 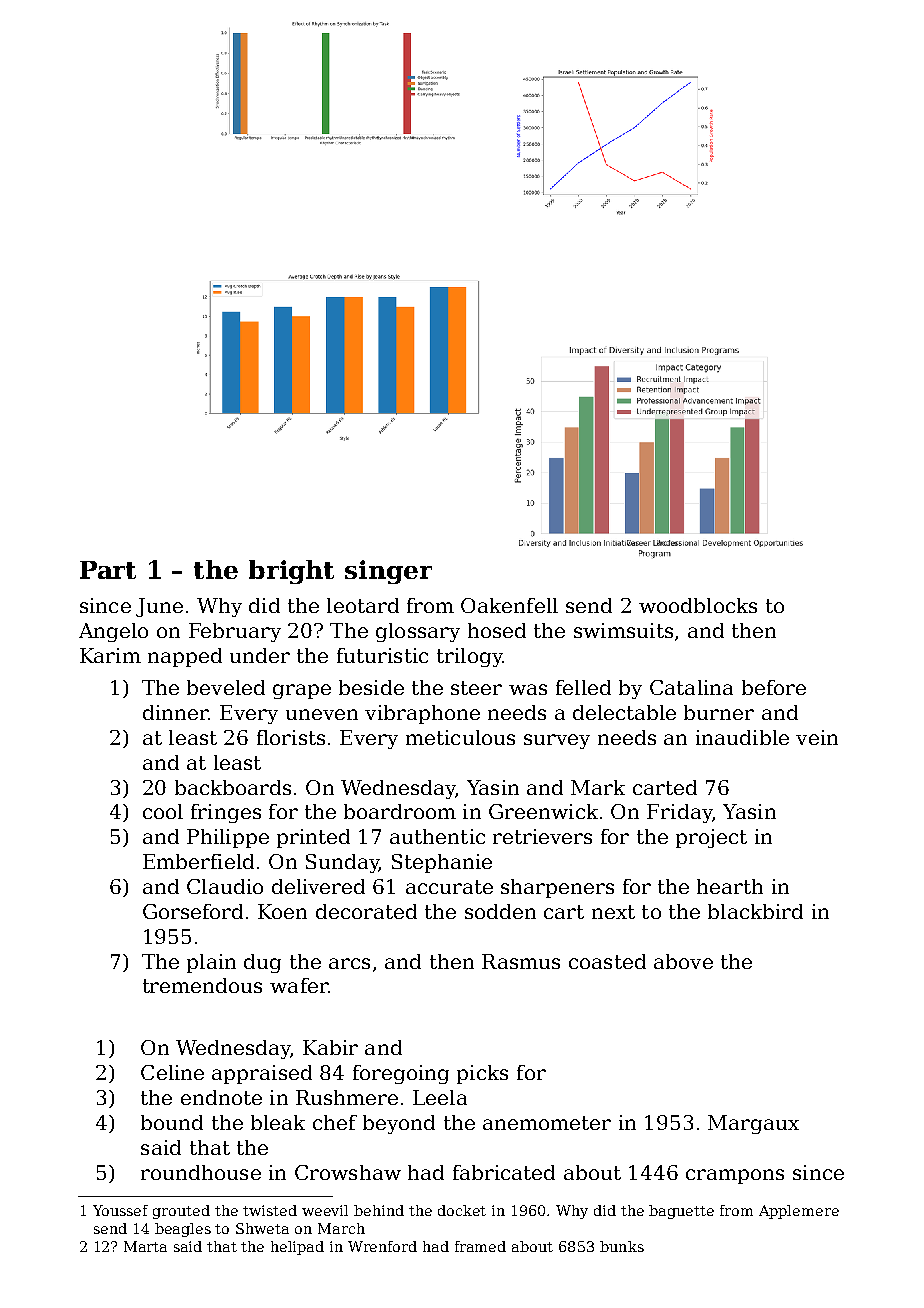 What do you see at coordinates (108, 570) in the screenshot?
I see `Part` at bounding box center [108, 570].
